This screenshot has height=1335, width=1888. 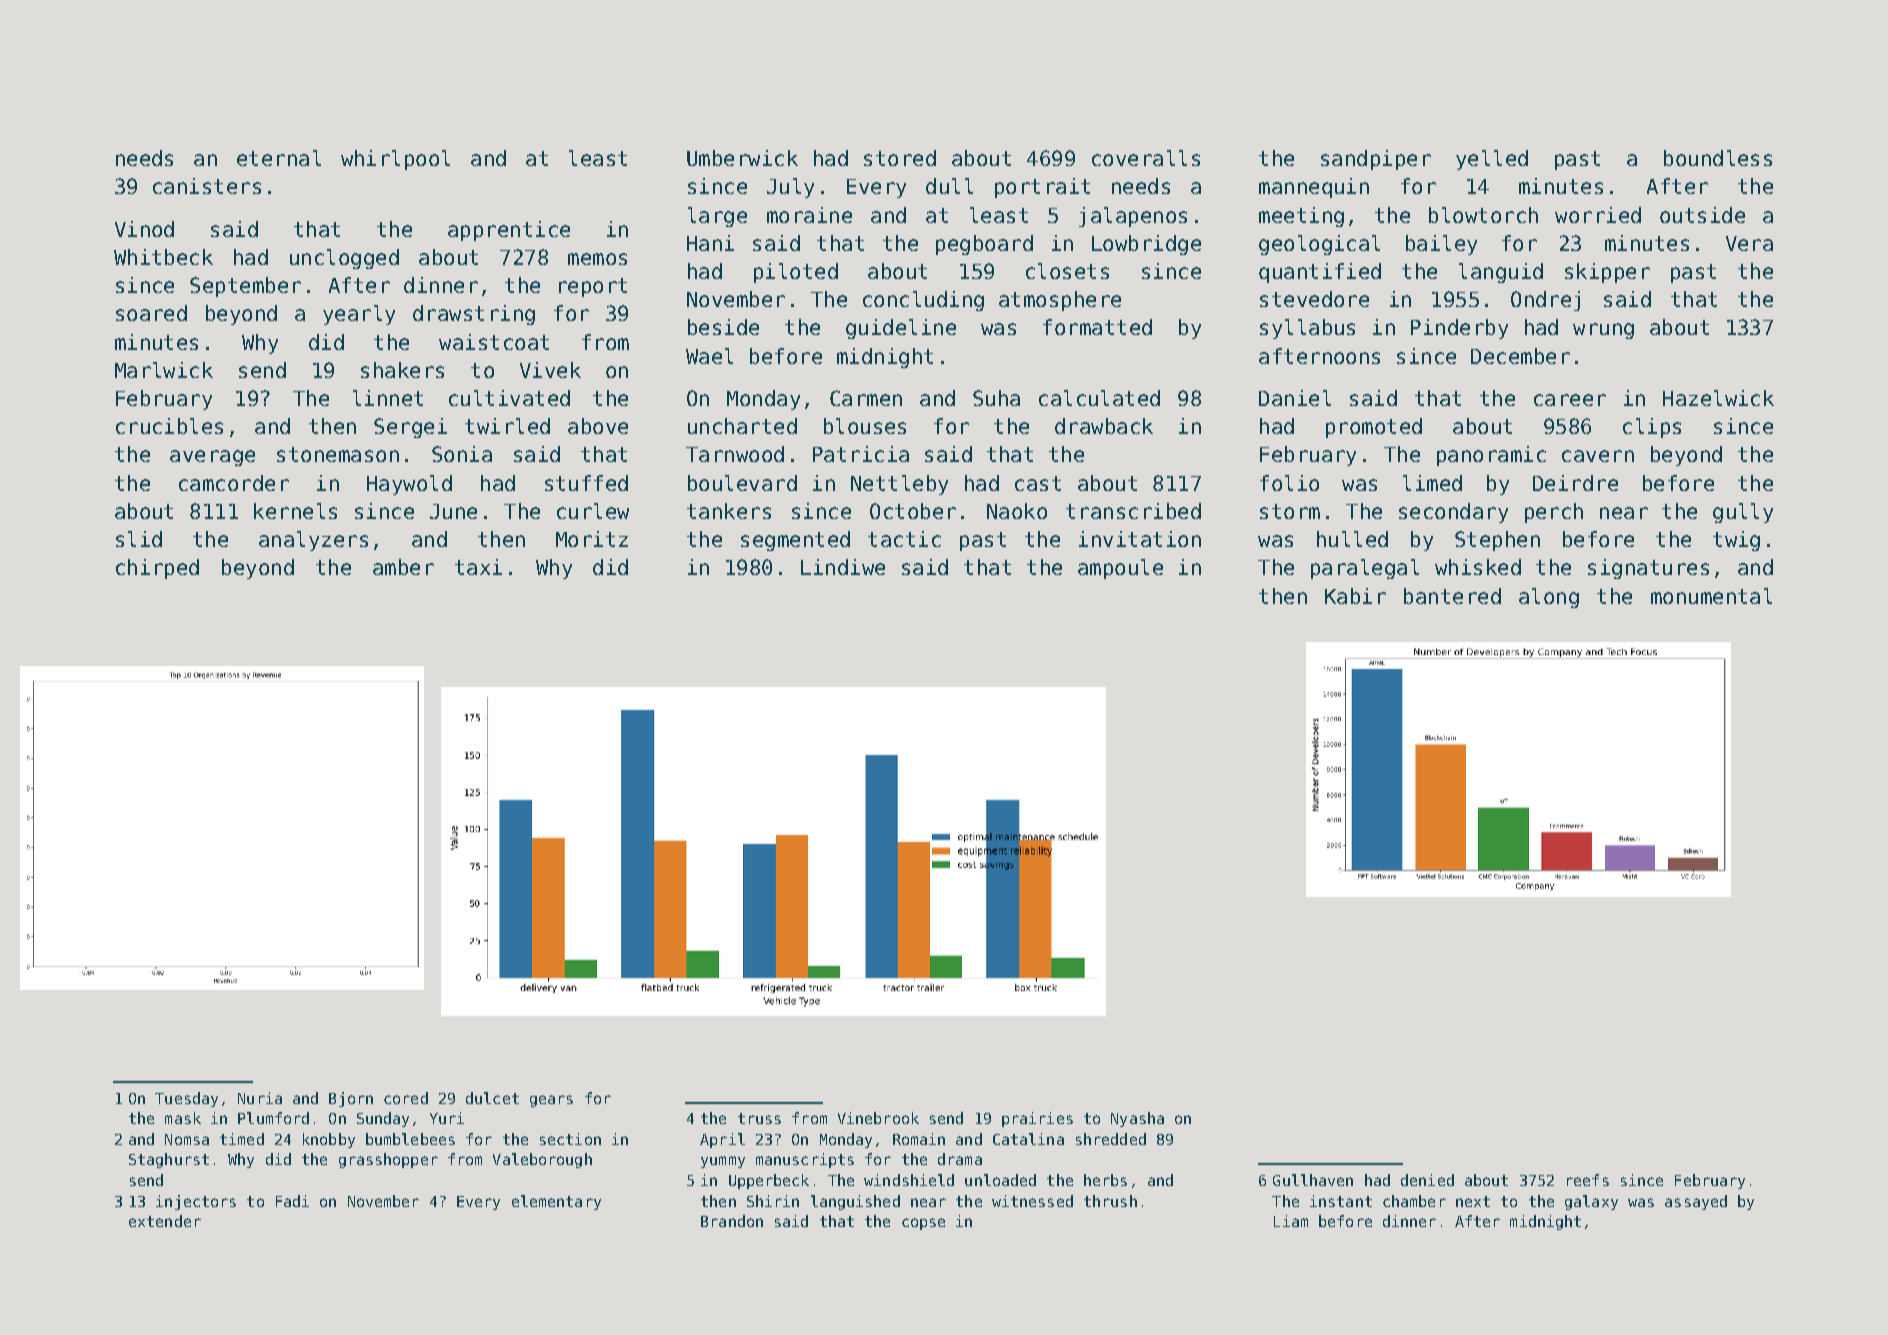 I want to click on boundless, so click(x=1718, y=158).
